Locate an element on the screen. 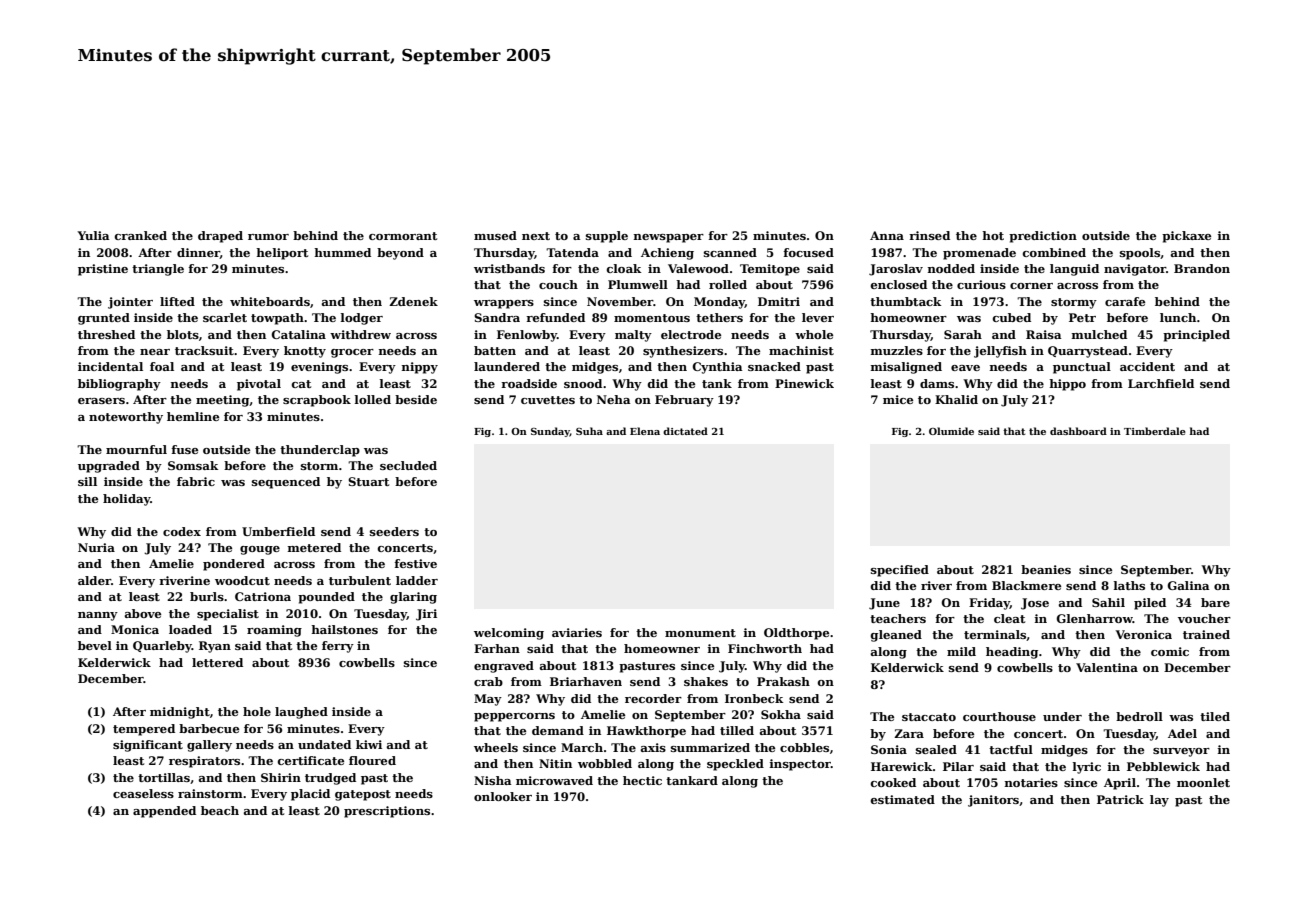 The height and width of the screenshot is (924, 1308). tortillas is located at coordinates (164, 777).
